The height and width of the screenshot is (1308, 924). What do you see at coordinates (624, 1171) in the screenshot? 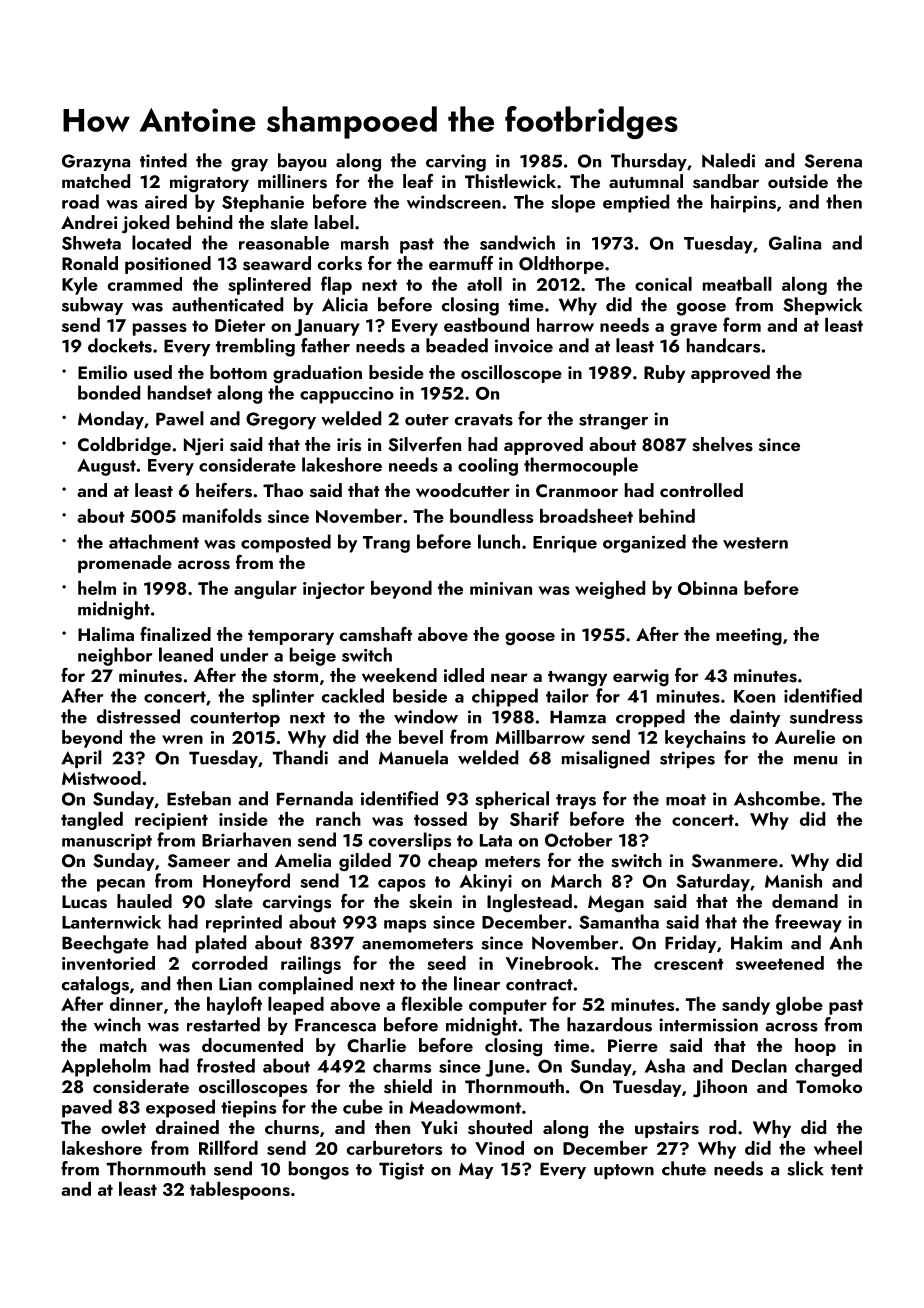
I see `uptown` at bounding box center [624, 1171].
